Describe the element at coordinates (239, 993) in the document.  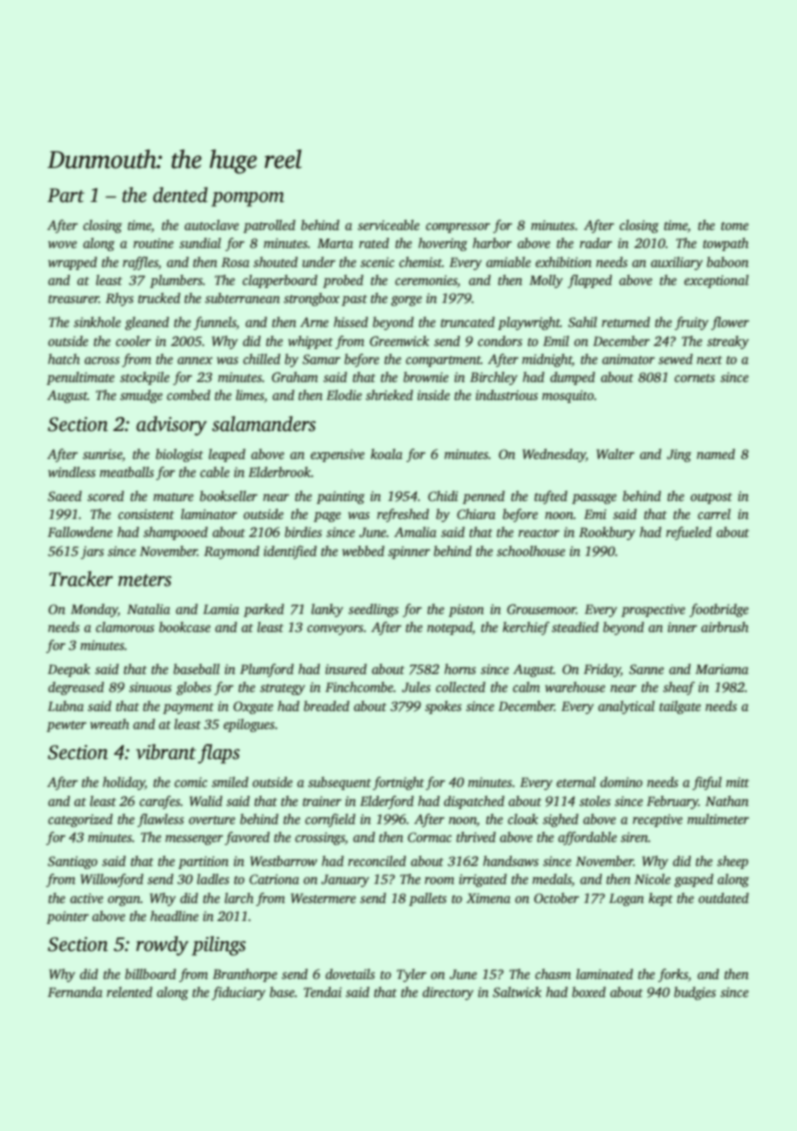
I see `fiduciary` at that location.
